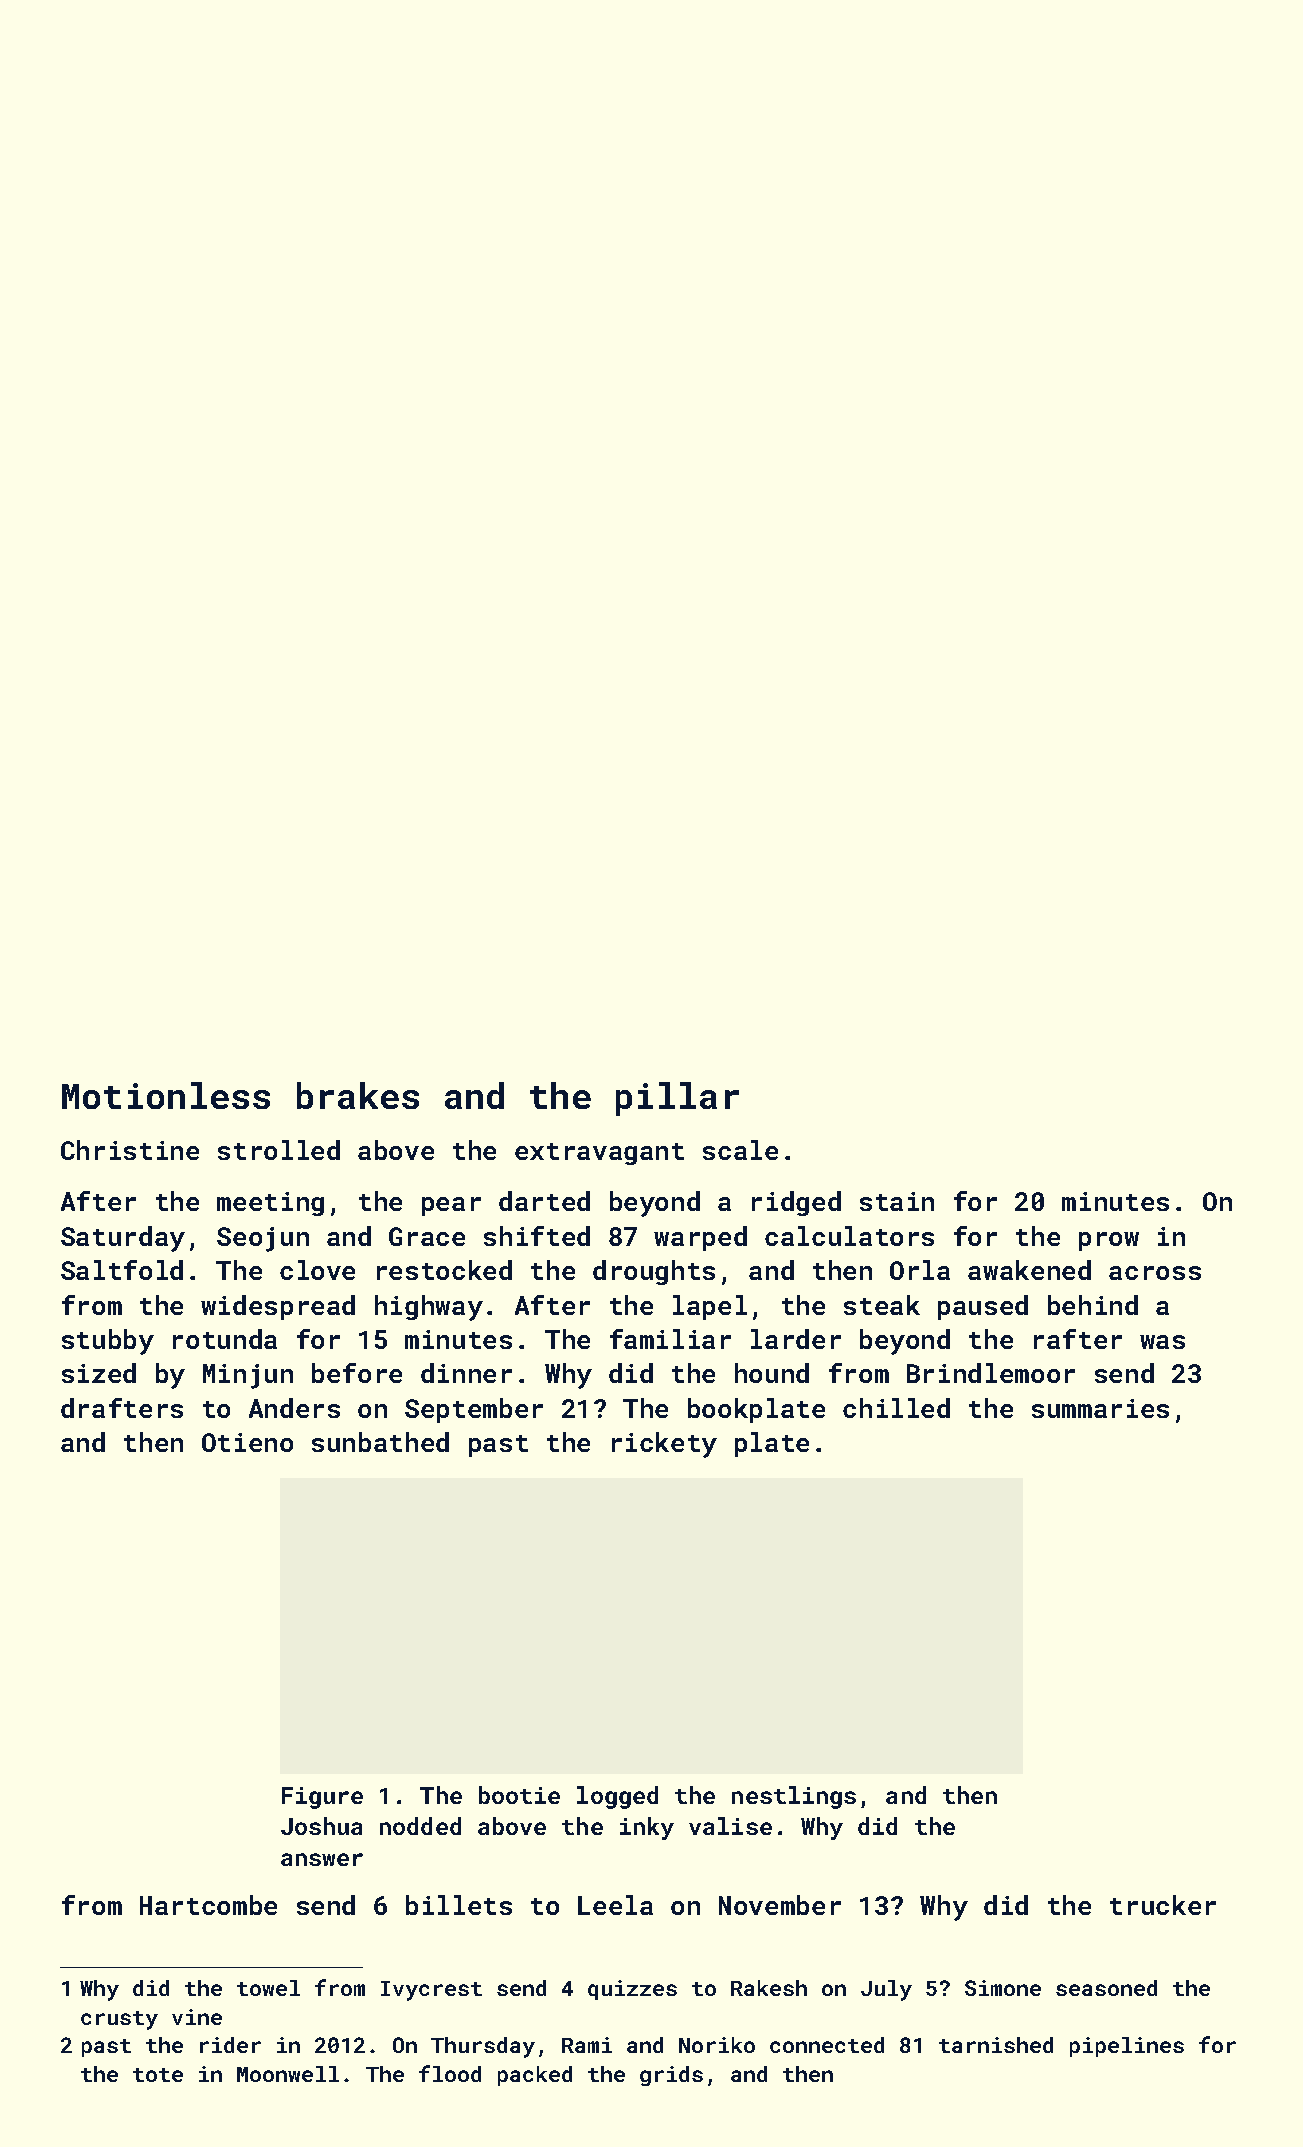 The image size is (1303, 2147). I want to click on before, so click(357, 1373).
